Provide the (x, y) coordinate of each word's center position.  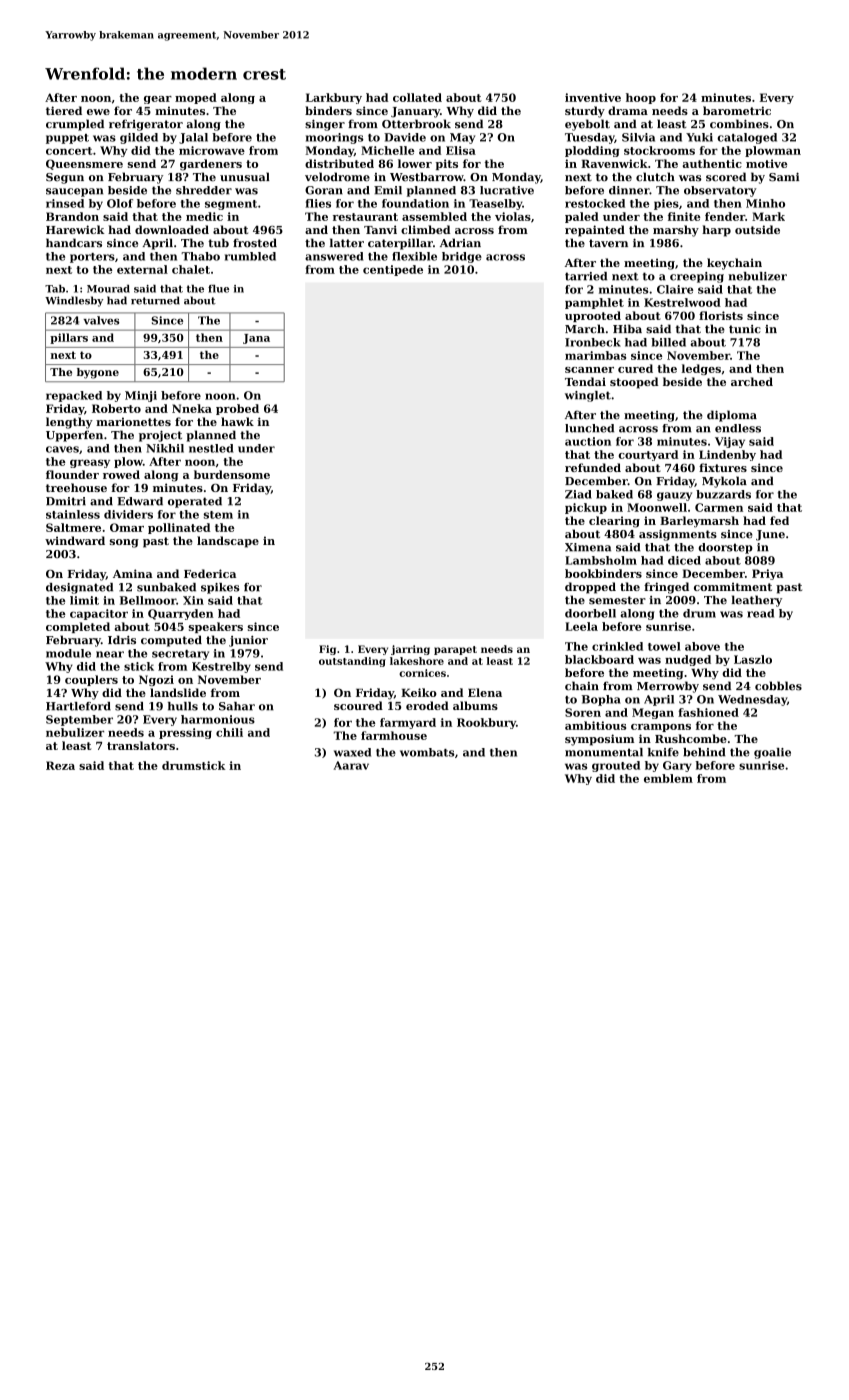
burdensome (232, 474)
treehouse (76, 487)
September (79, 720)
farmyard (408, 723)
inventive (593, 97)
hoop (641, 98)
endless (738, 428)
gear (158, 100)
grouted (616, 766)
